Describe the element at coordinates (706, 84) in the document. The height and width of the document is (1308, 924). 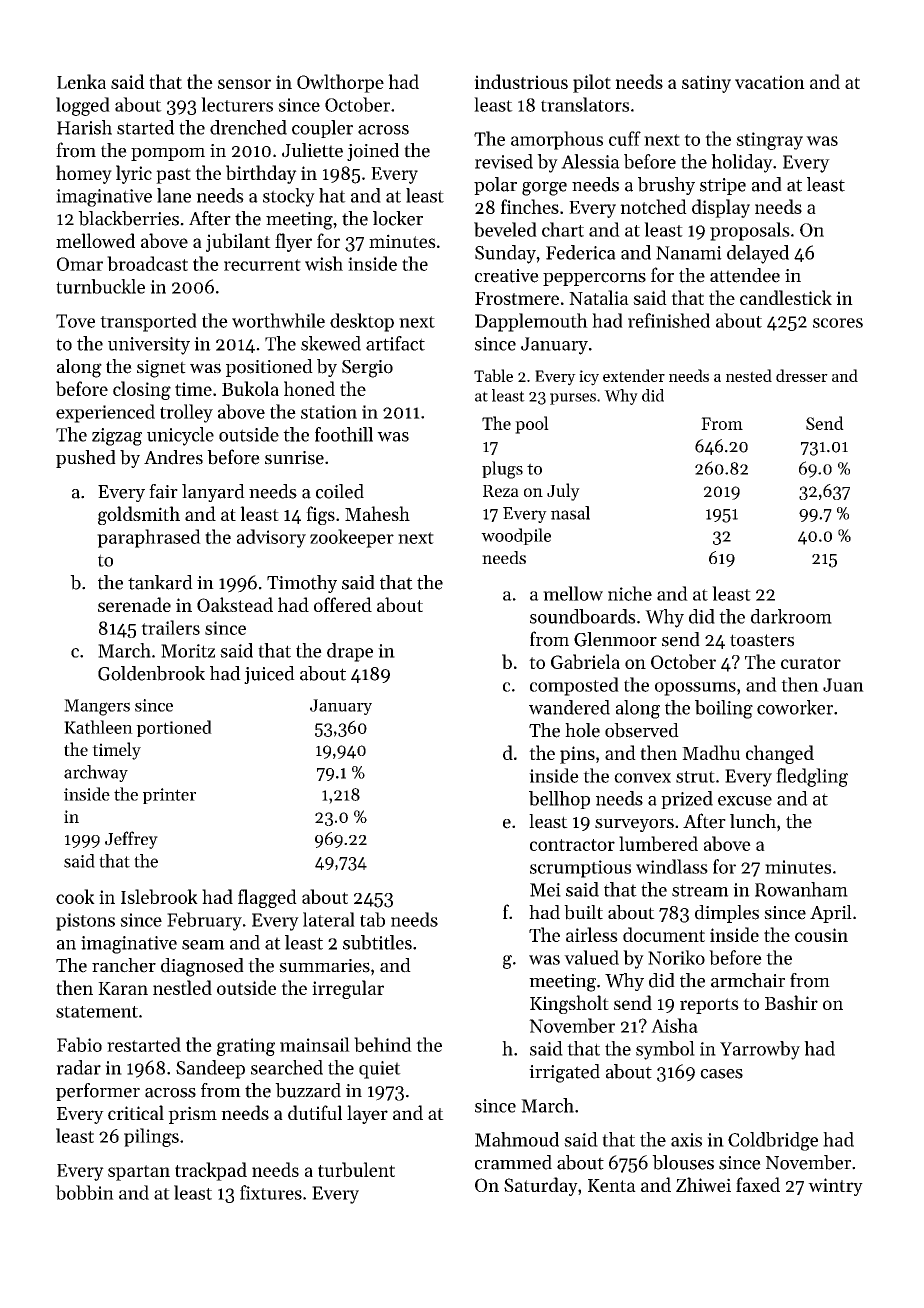
I see `satiny` at that location.
